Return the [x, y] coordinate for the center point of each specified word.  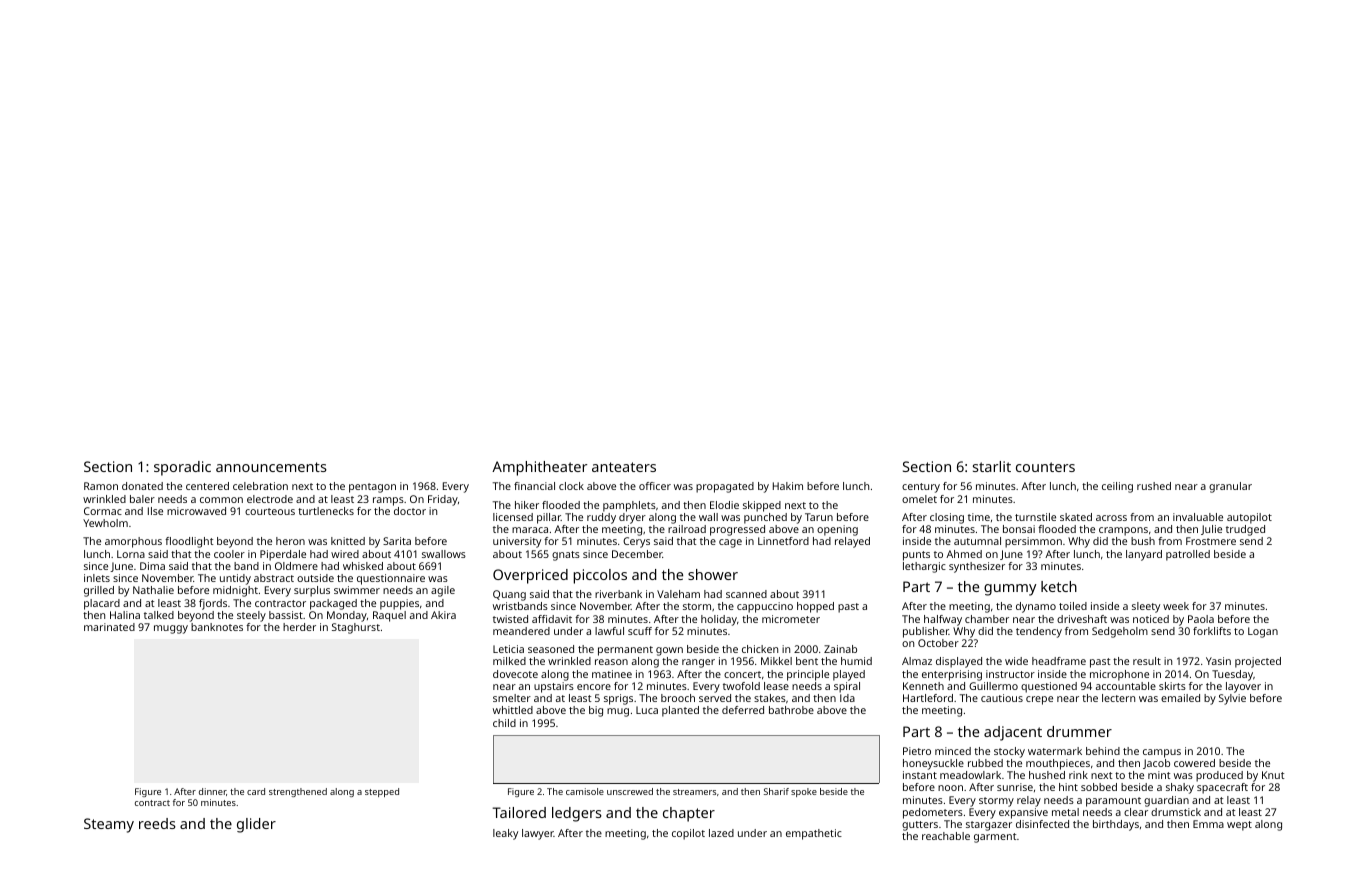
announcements [271, 467]
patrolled [1188, 555]
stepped [382, 792]
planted [680, 711]
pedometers [933, 813]
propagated [725, 487]
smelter [512, 698]
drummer [1079, 731]
